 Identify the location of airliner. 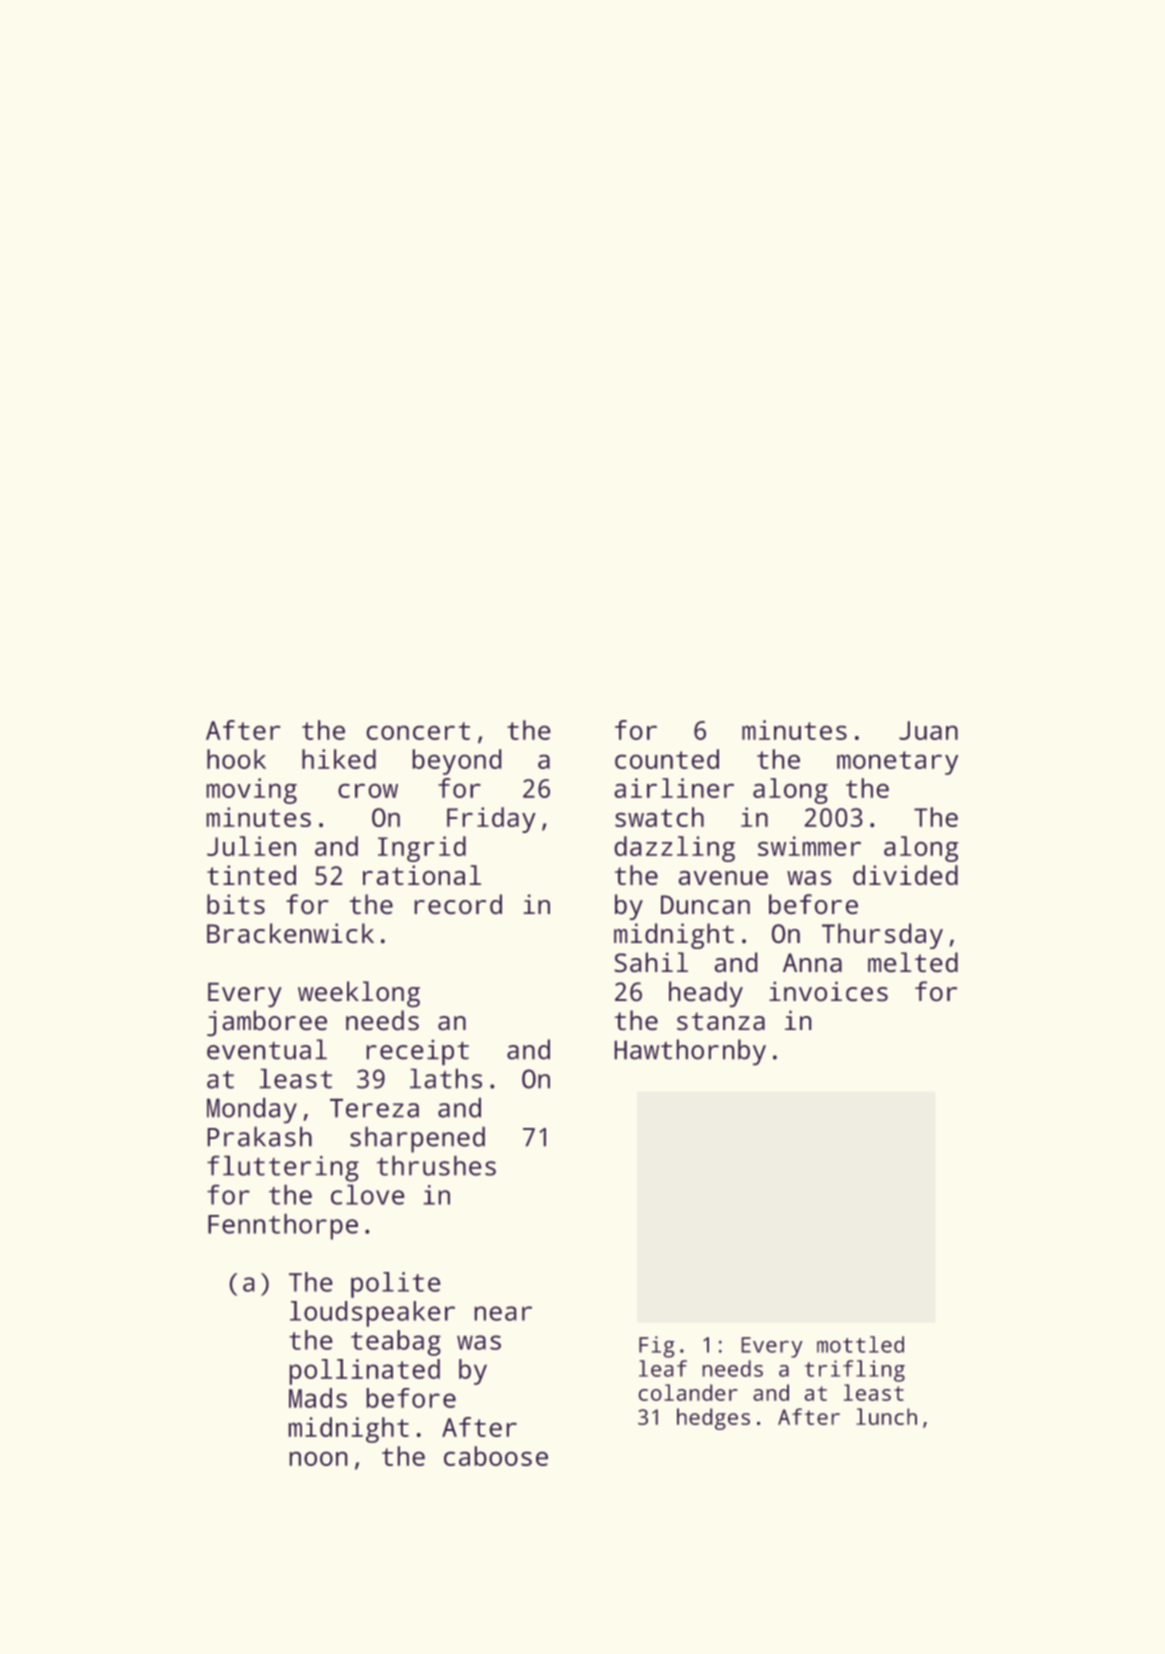
(674, 788).
